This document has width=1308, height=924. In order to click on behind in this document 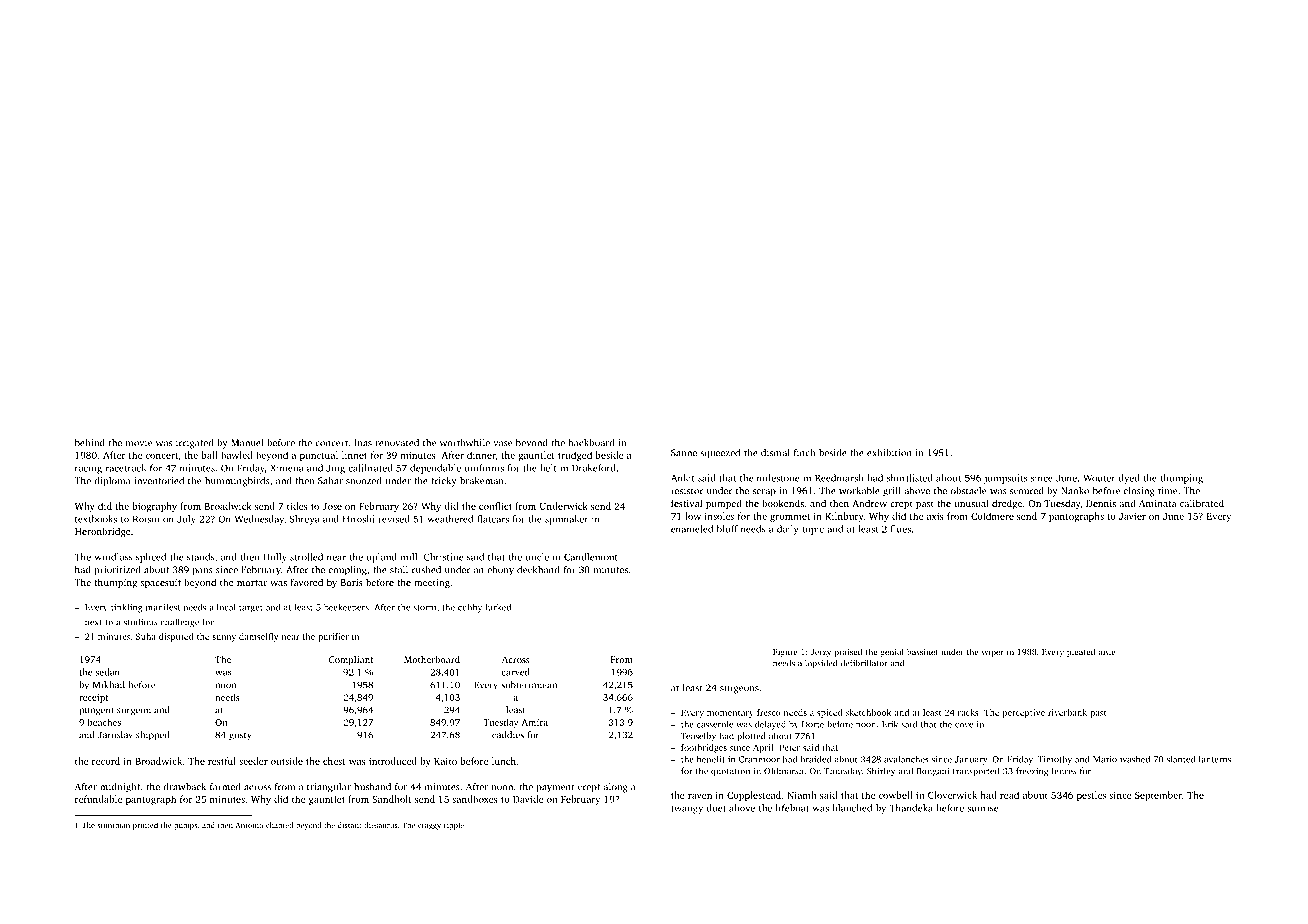, I will do `click(90, 443)`.
